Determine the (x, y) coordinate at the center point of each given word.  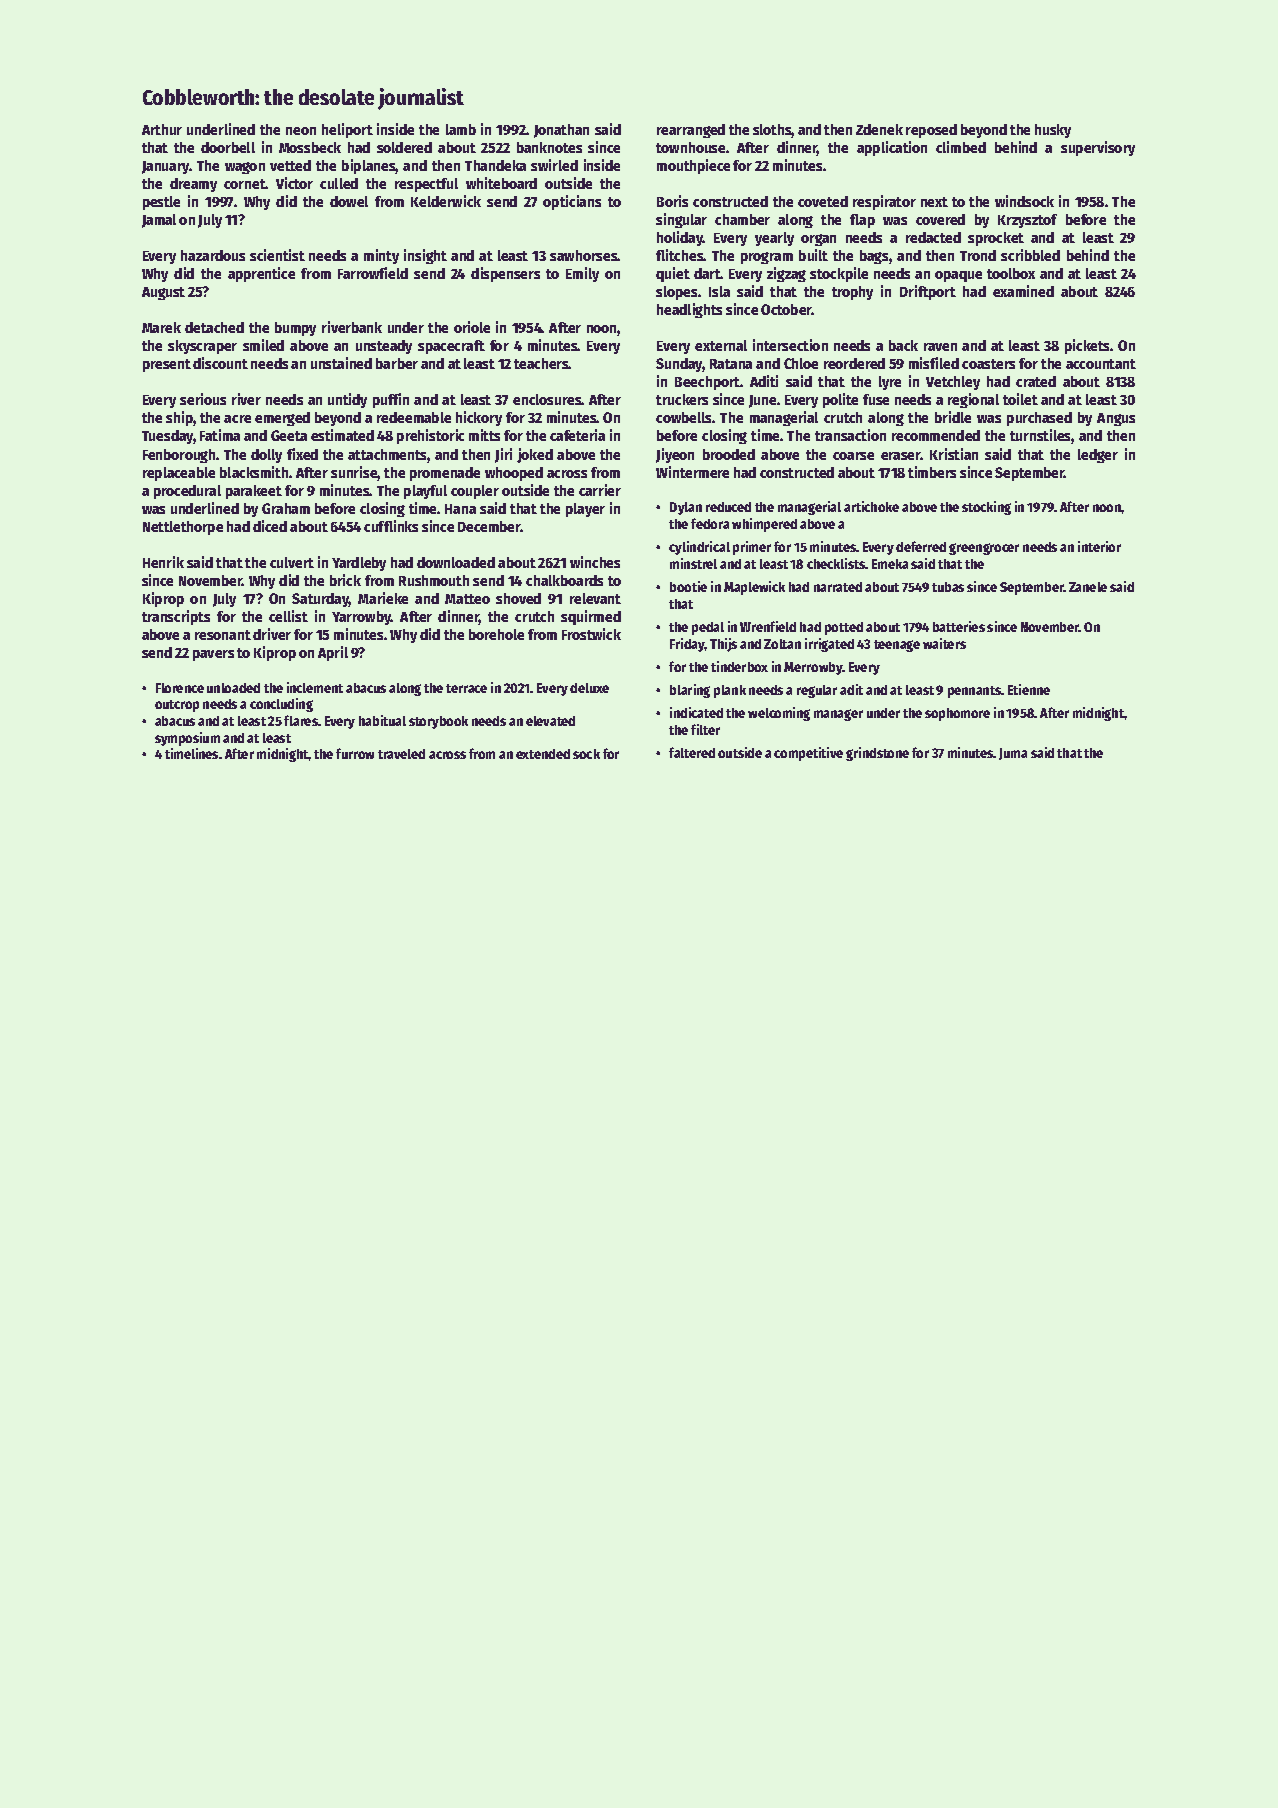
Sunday (679, 365)
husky (1053, 131)
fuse (876, 399)
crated (1036, 381)
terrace (466, 688)
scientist (277, 255)
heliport (347, 130)
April (333, 653)
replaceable (179, 474)
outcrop (177, 706)
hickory (479, 418)
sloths (772, 131)
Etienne (1029, 689)
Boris (672, 201)
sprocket (996, 239)
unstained (341, 363)
